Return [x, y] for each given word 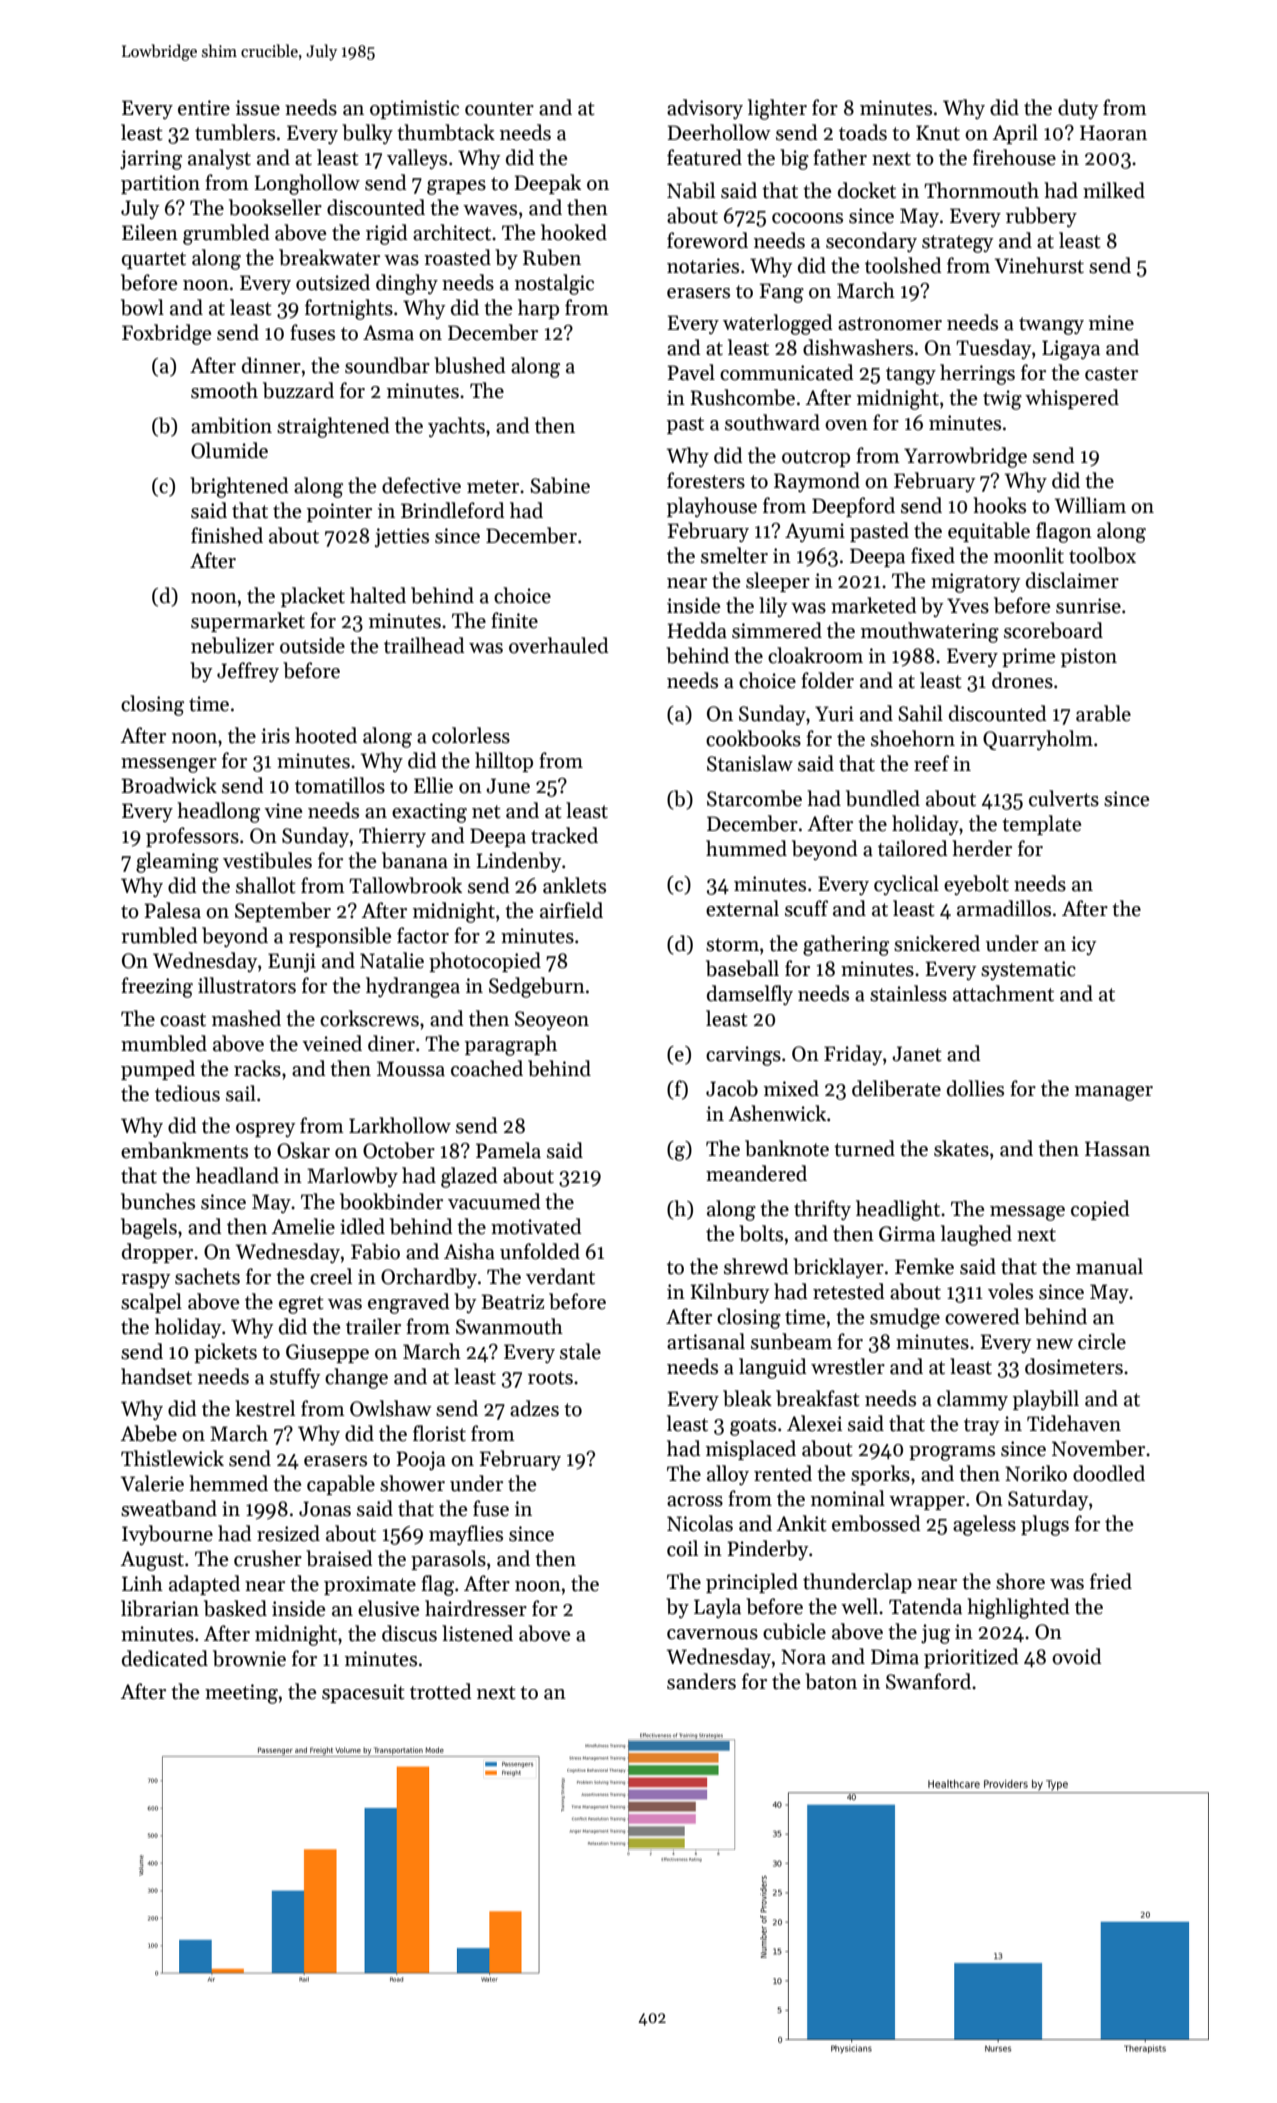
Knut [938, 133]
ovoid [1077, 1656]
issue [258, 108]
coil [682, 1548]
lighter [777, 109]
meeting [241, 1694]
